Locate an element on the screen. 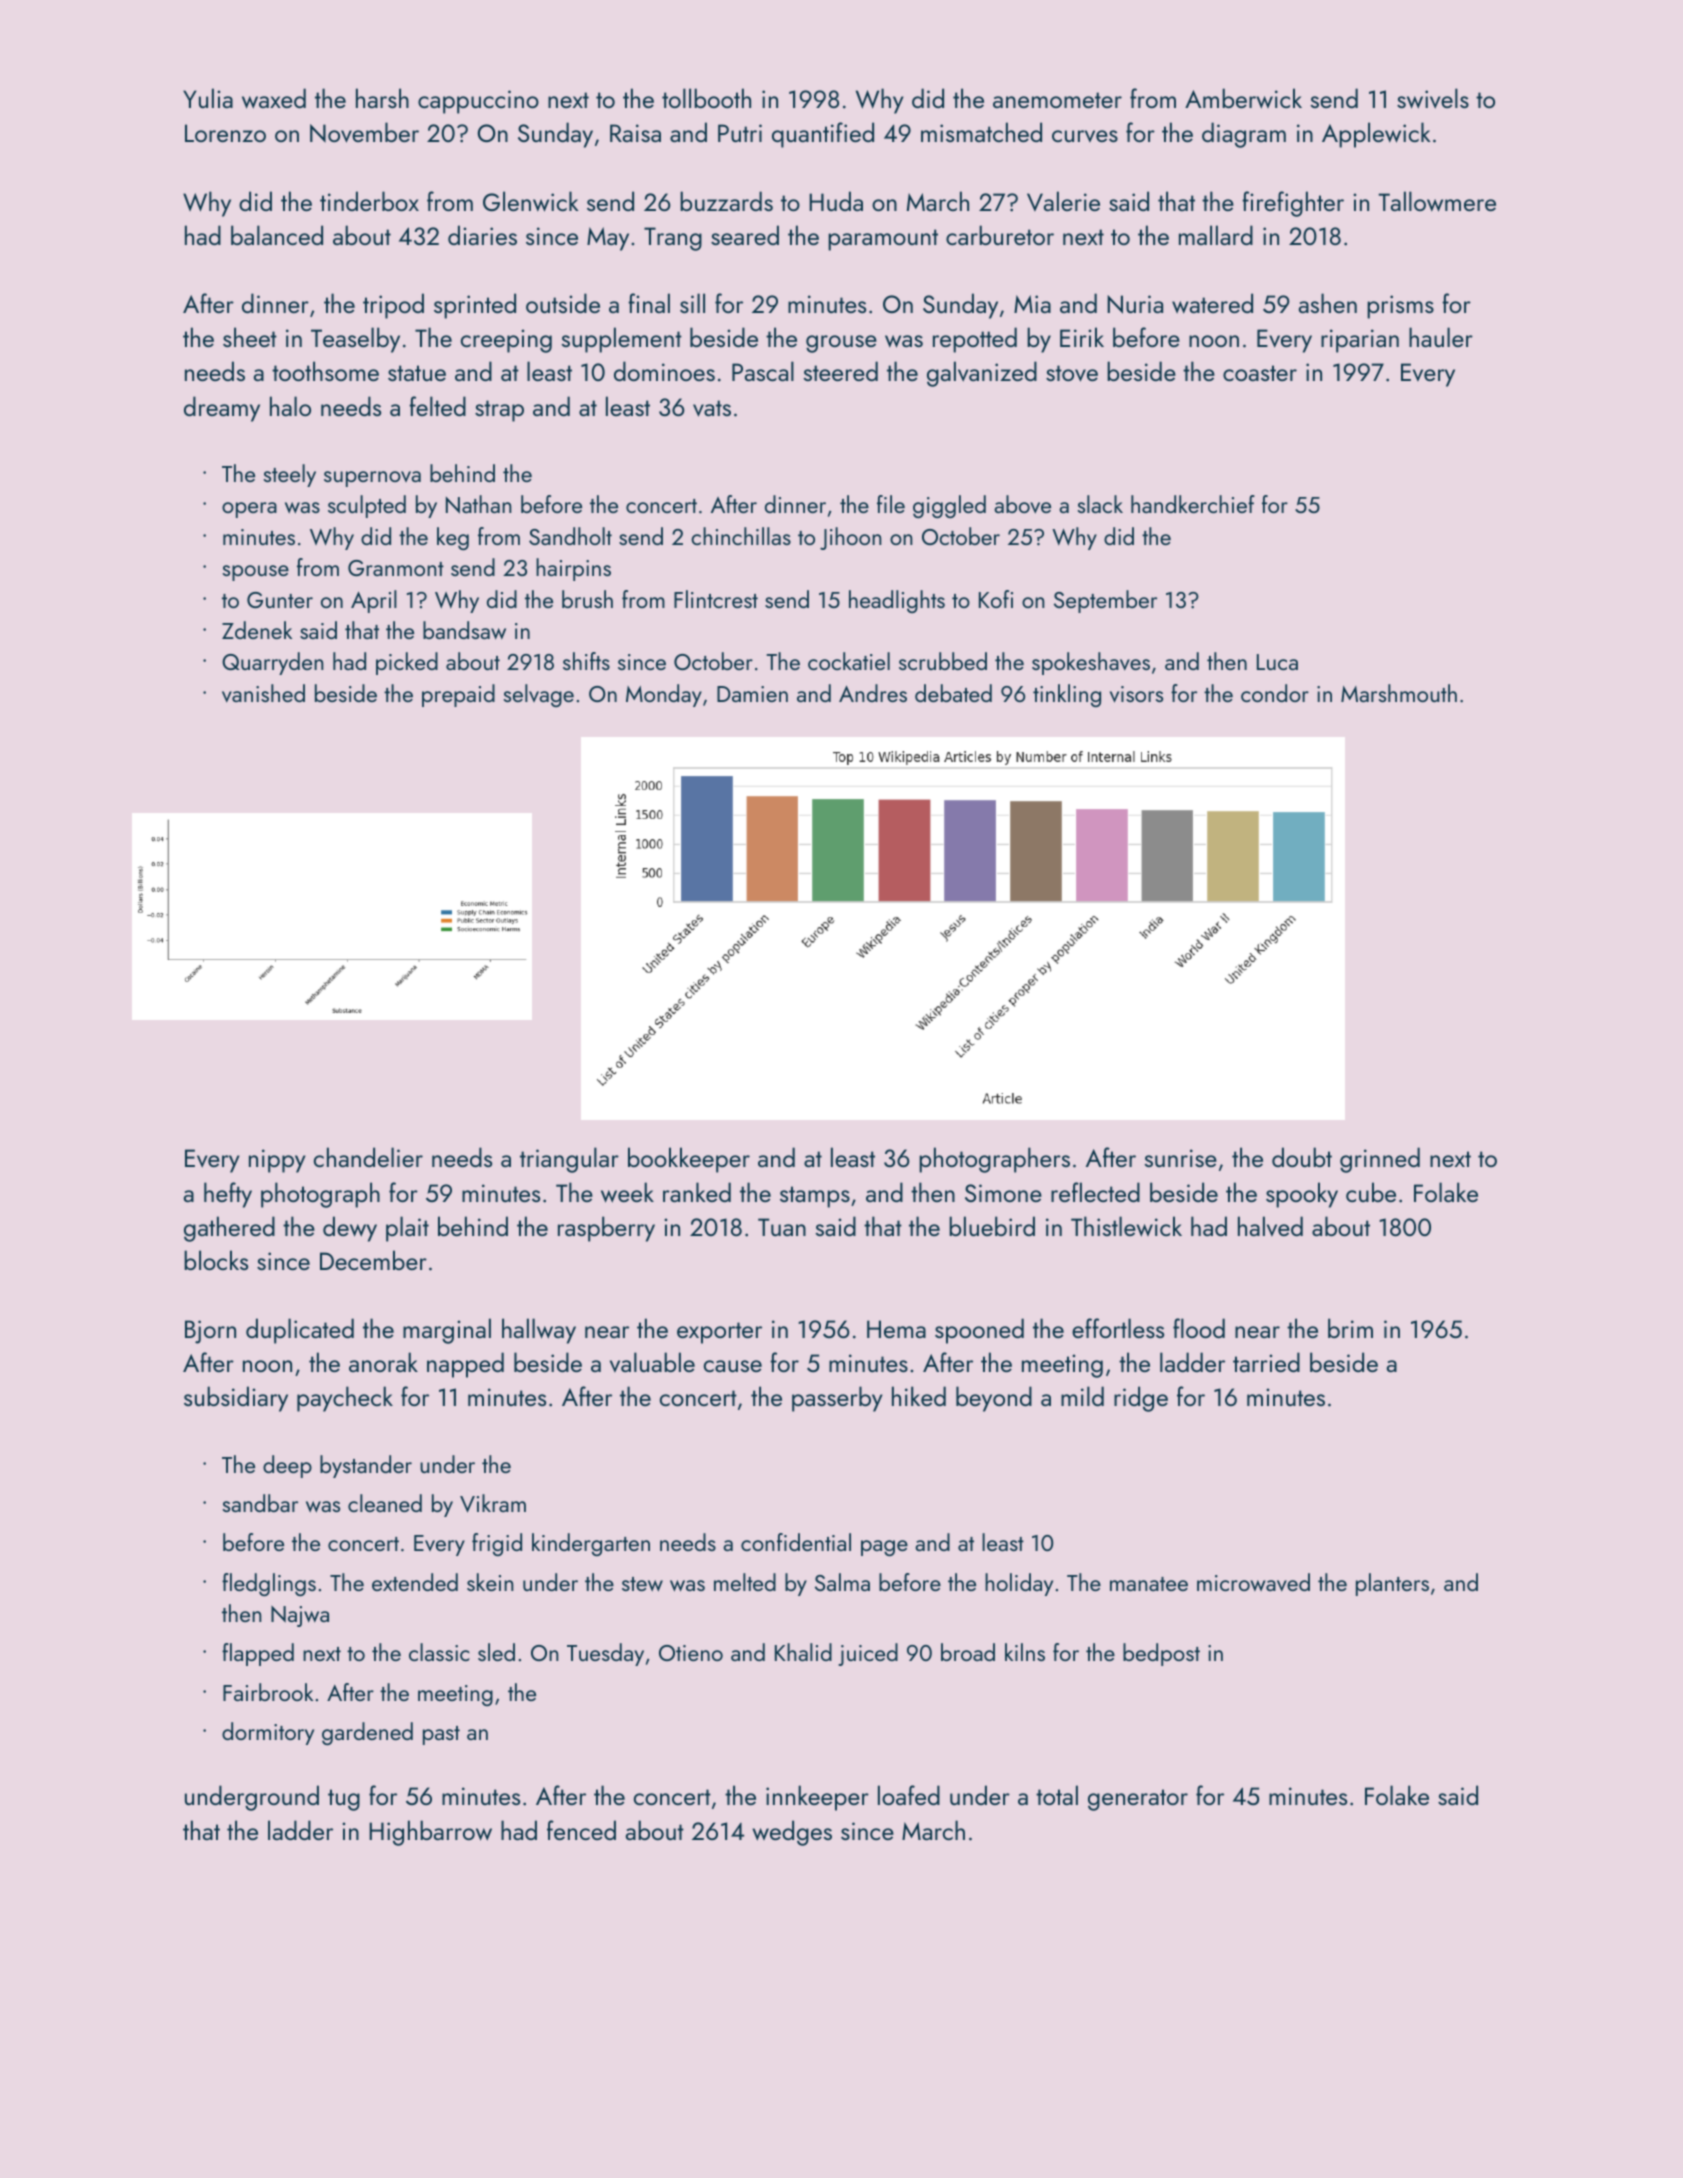 Image resolution: width=1683 pixels, height=2178 pixels. blocks is located at coordinates (216, 1260).
